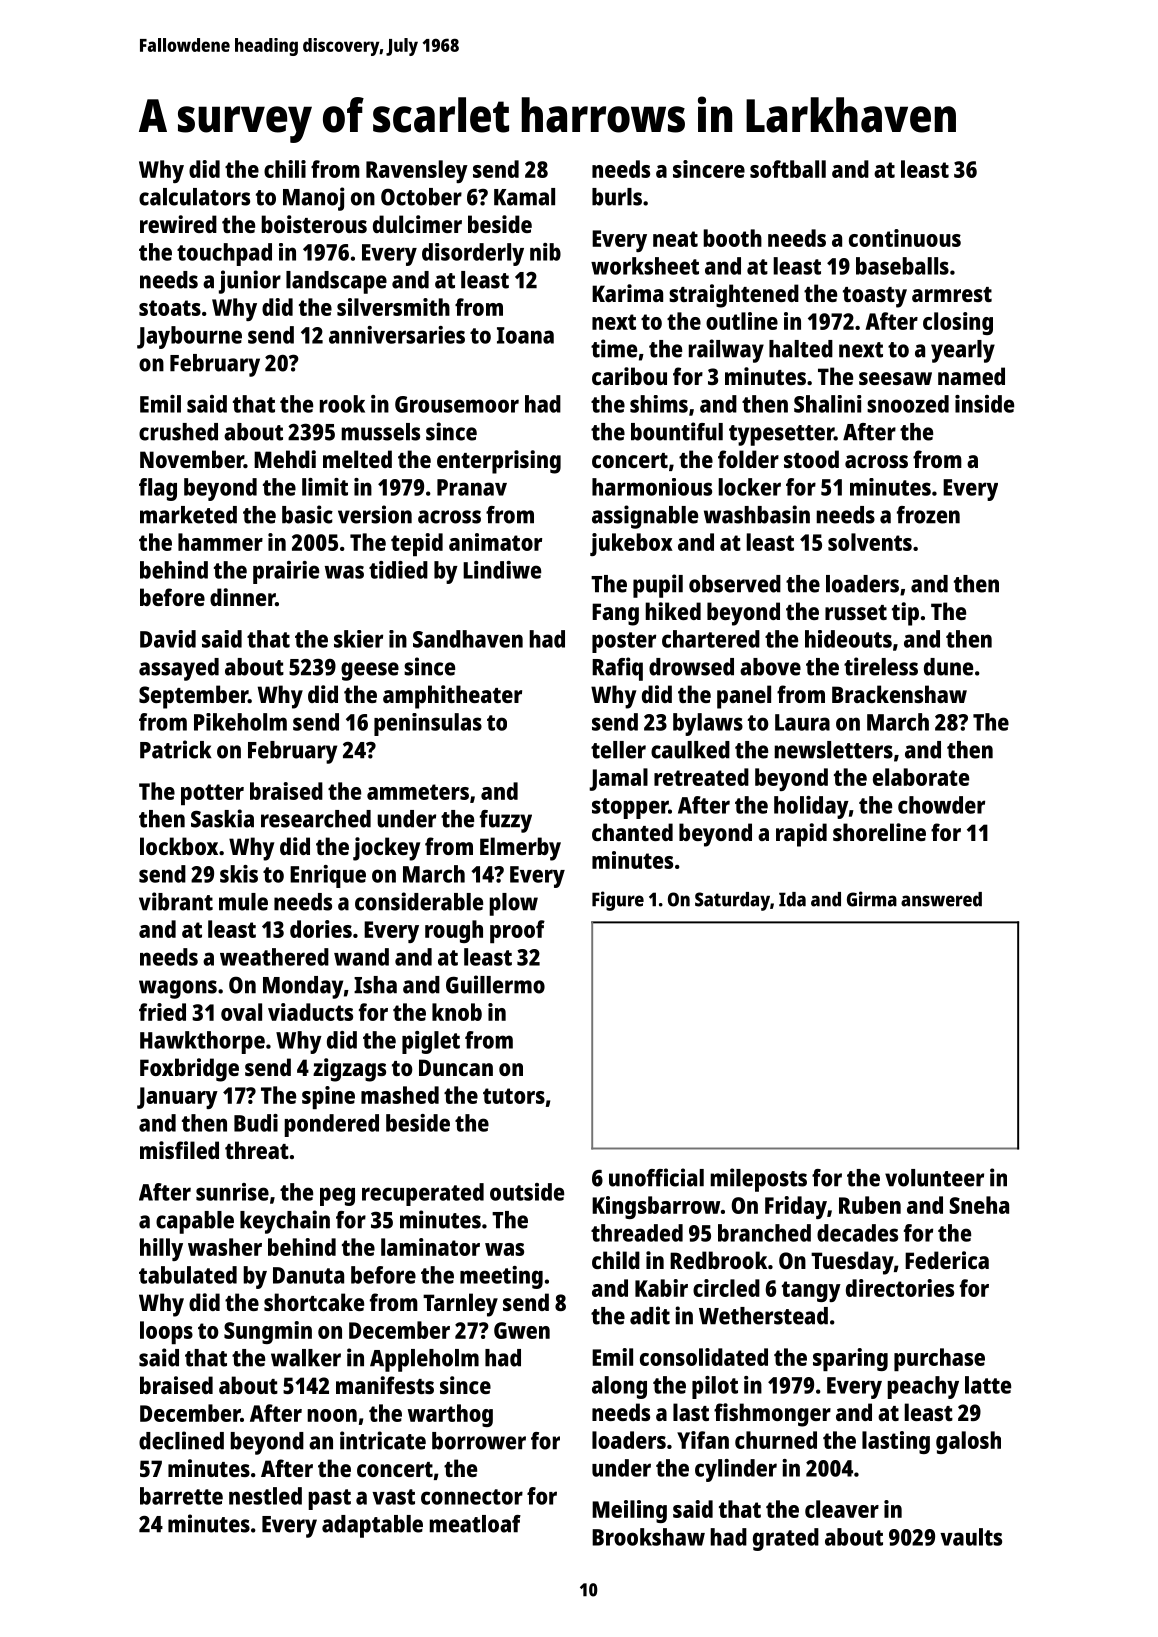  Describe the element at coordinates (905, 238) in the page. I see `continuous` at that location.
